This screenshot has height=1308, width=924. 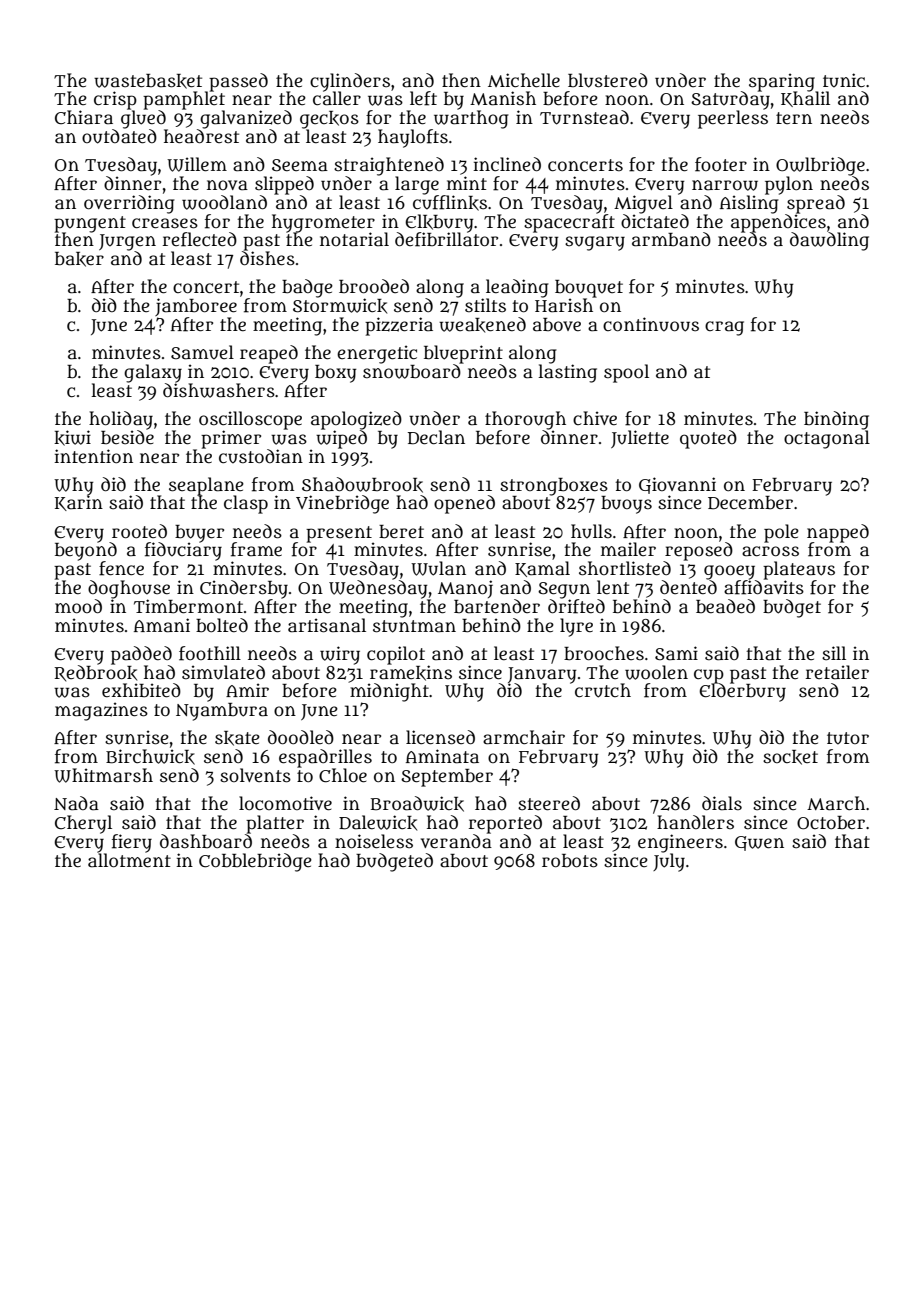 What do you see at coordinates (129, 860) in the screenshot?
I see `allotment` at bounding box center [129, 860].
